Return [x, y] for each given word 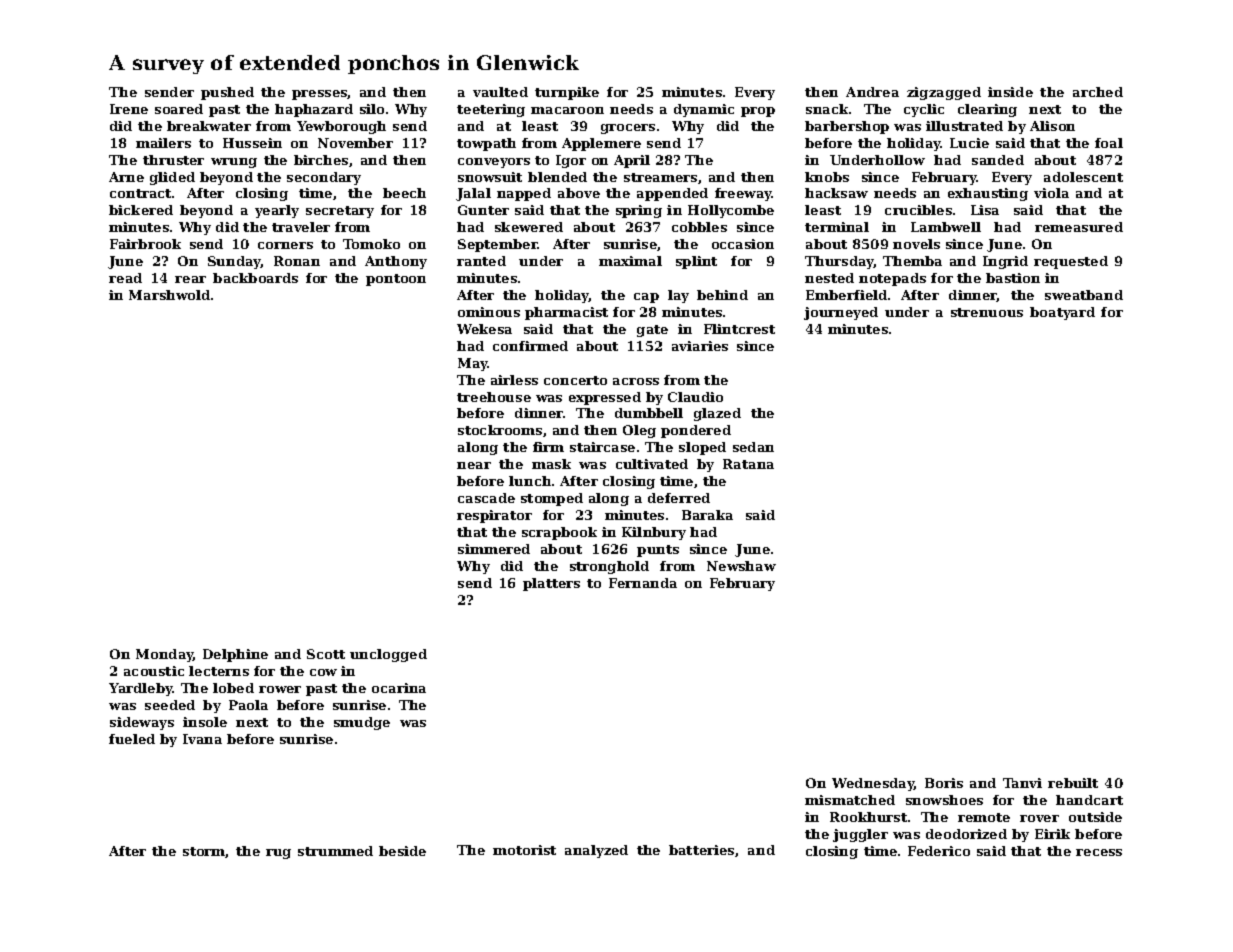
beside [402, 851]
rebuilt [1073, 783]
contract [140, 193]
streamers [660, 177]
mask [551, 464]
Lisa [985, 210]
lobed [233, 688]
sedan [753, 447]
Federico [939, 851]
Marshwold [169, 295]
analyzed [596, 851]
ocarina [399, 688]
